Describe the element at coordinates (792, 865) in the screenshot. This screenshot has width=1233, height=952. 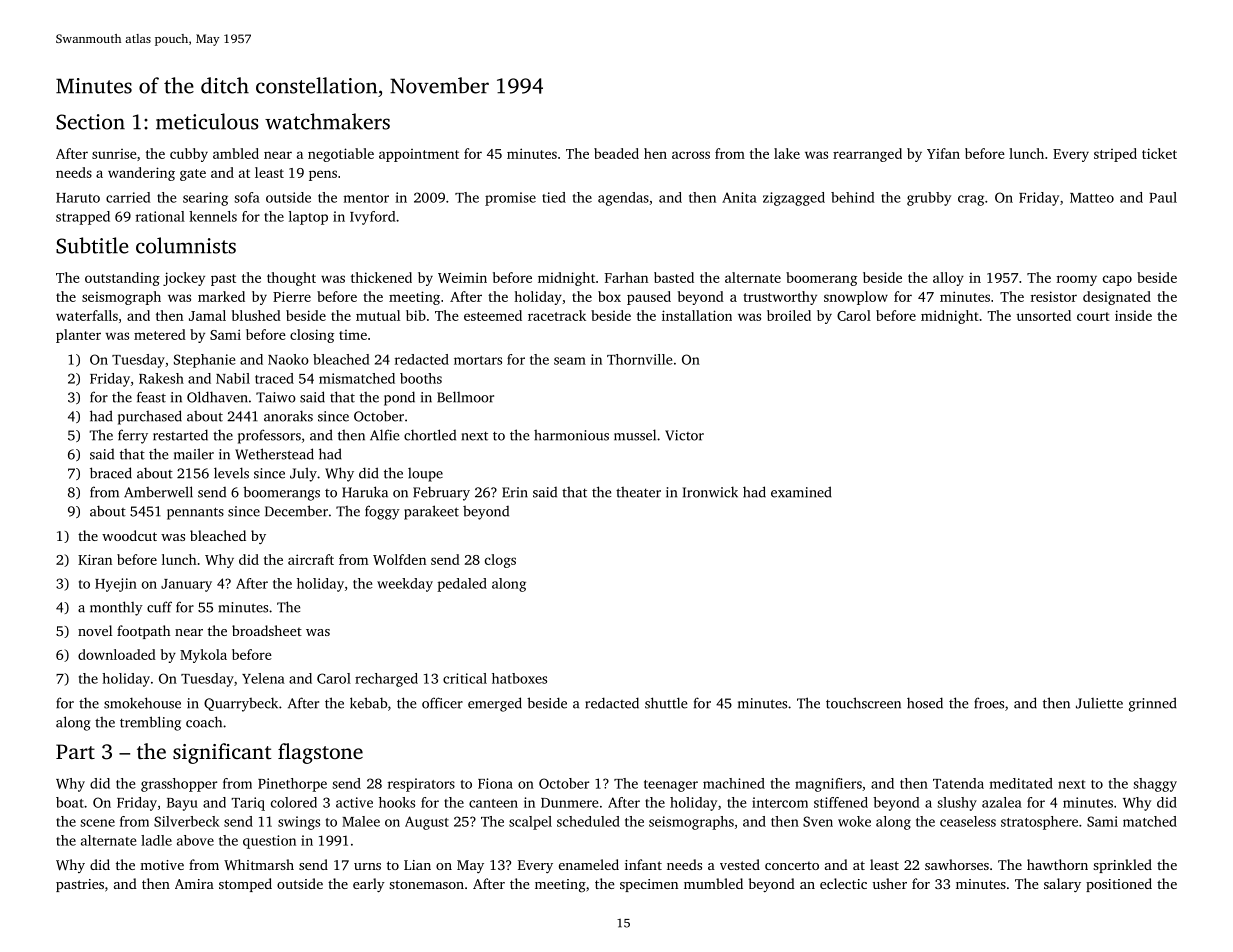
I see `concerto` at that location.
